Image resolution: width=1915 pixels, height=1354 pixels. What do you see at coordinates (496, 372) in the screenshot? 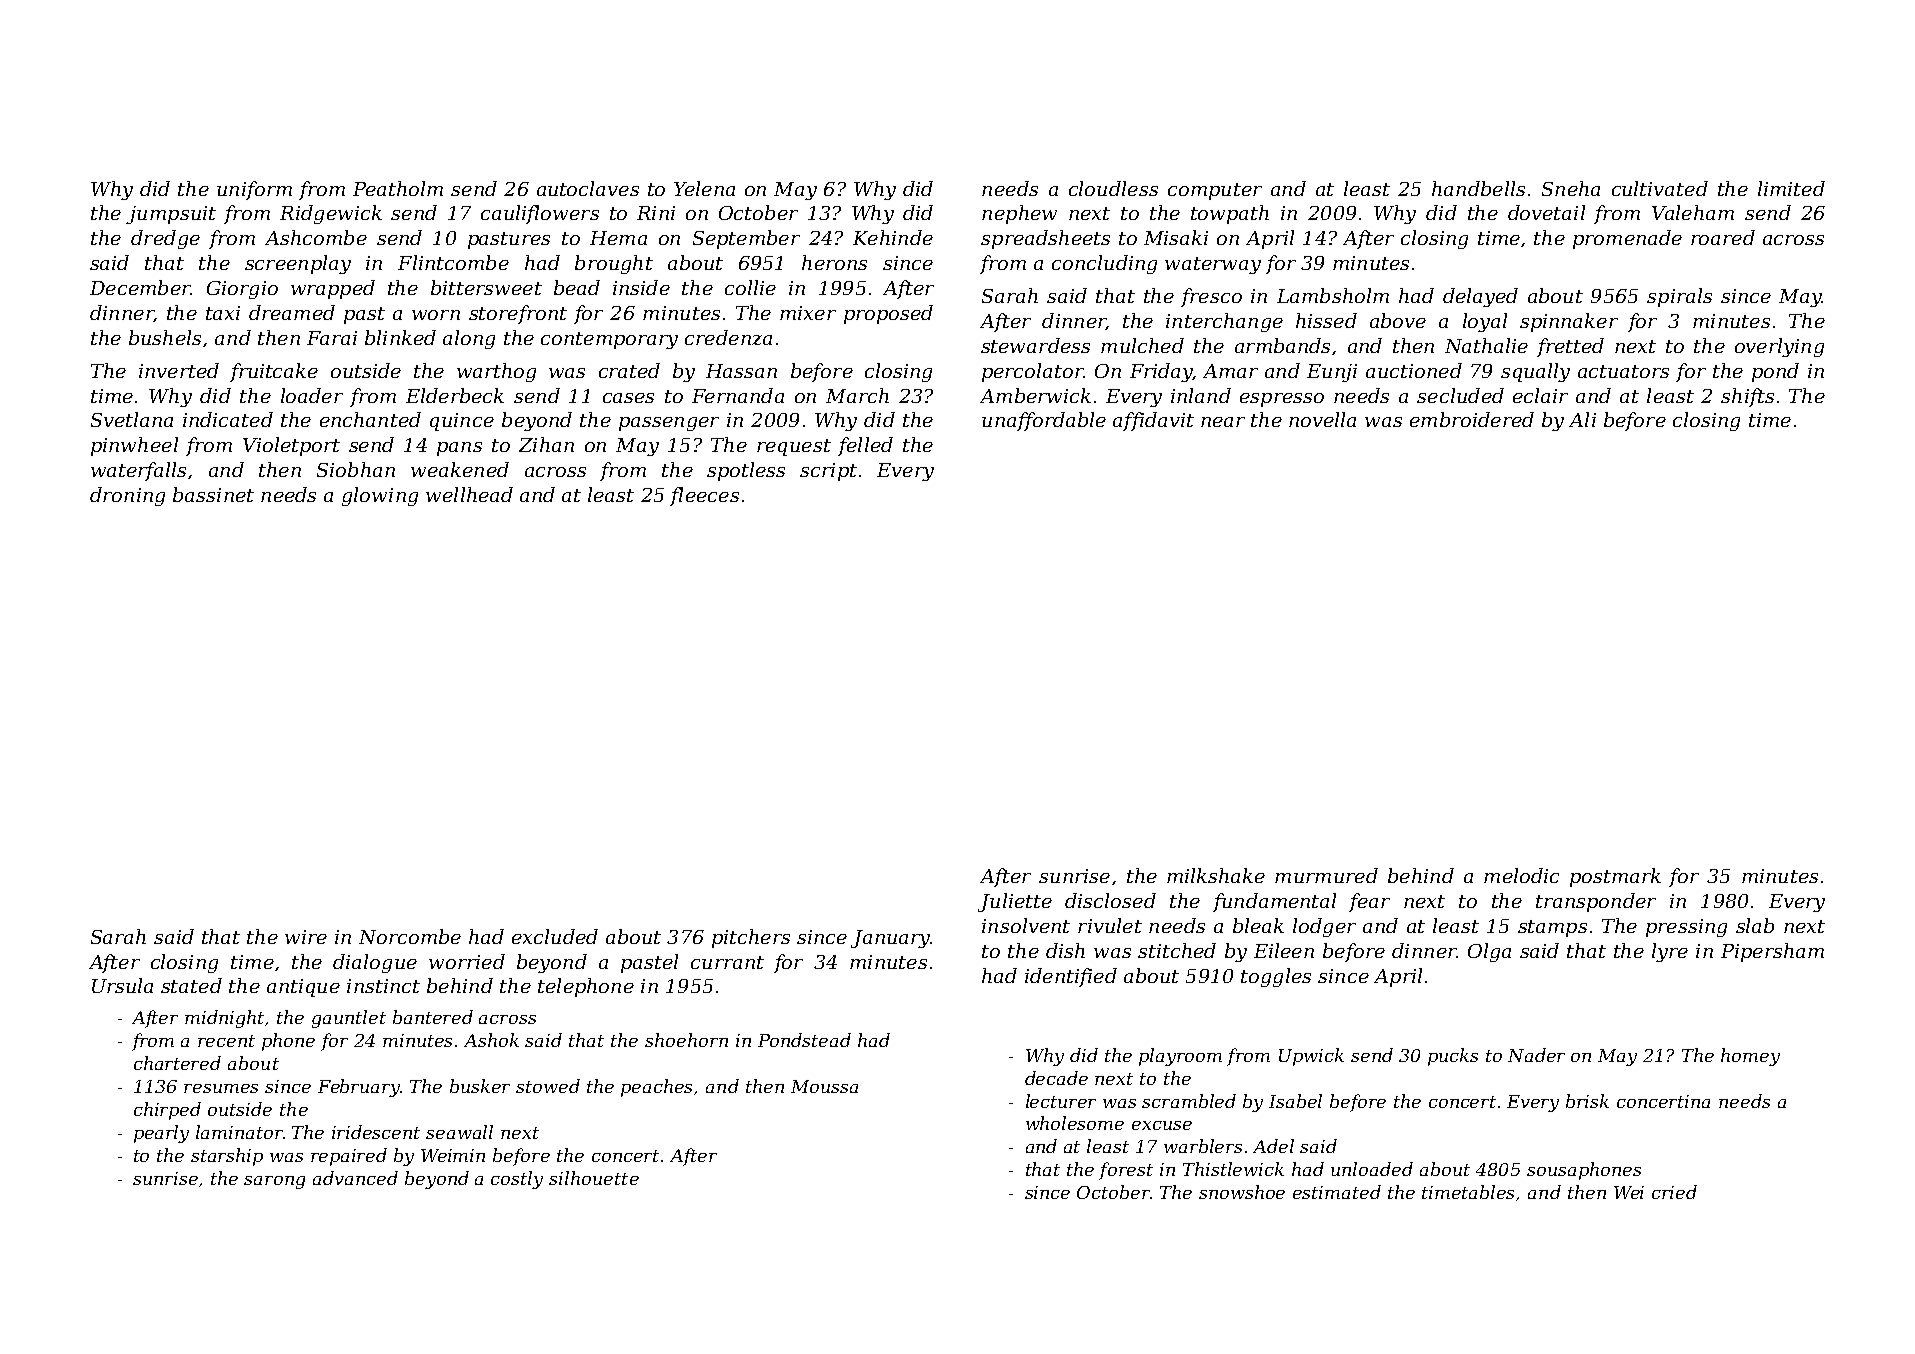
I see `warthog` at bounding box center [496, 372].
